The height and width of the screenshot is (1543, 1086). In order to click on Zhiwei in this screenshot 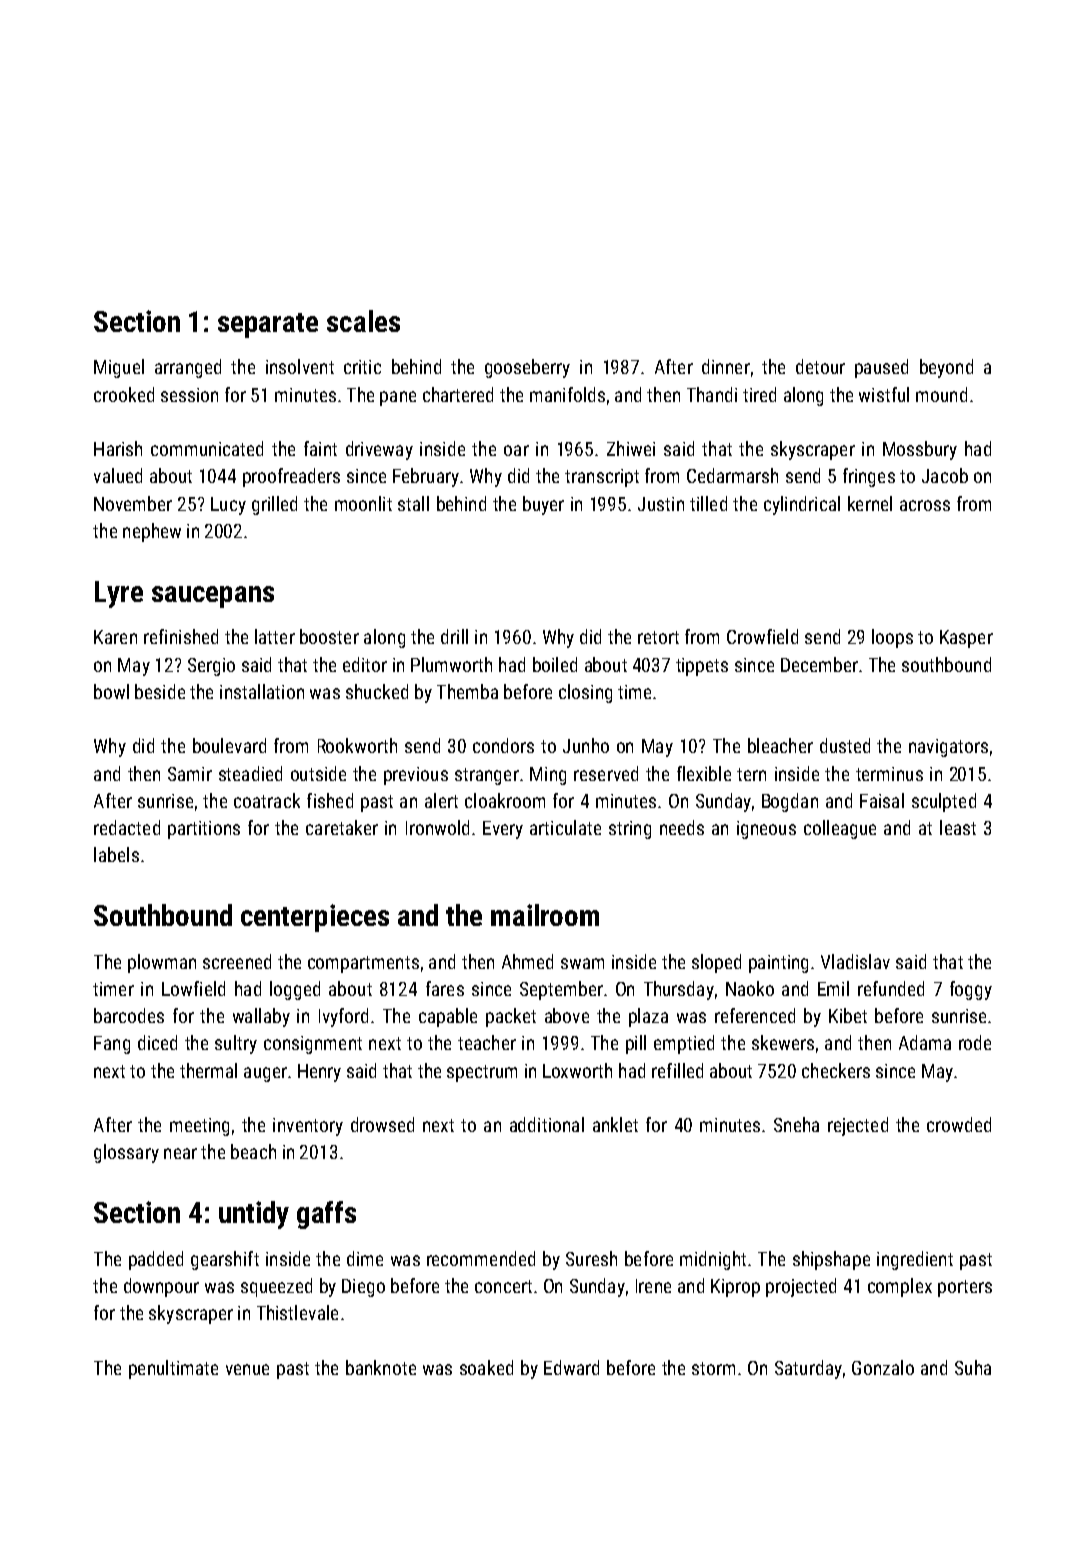, I will do `click(631, 448)`.
